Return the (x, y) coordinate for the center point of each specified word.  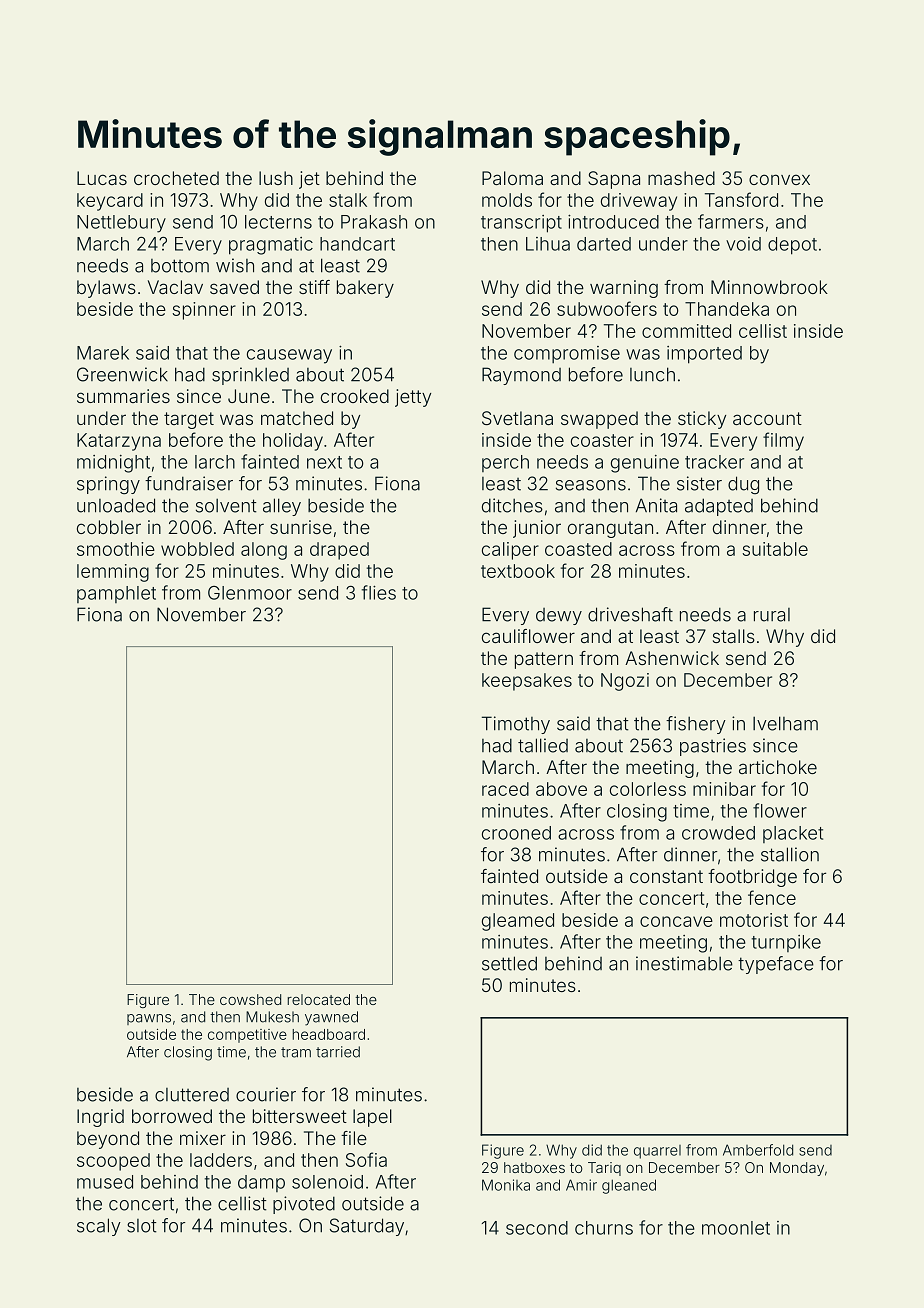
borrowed (172, 1116)
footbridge (752, 878)
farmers (731, 221)
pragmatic (271, 246)
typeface (776, 965)
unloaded (116, 505)
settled (509, 963)
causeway (289, 356)
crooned (516, 833)
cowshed (250, 999)
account (767, 418)
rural (772, 615)
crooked (355, 396)
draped (339, 551)
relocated (318, 999)
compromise (567, 354)
